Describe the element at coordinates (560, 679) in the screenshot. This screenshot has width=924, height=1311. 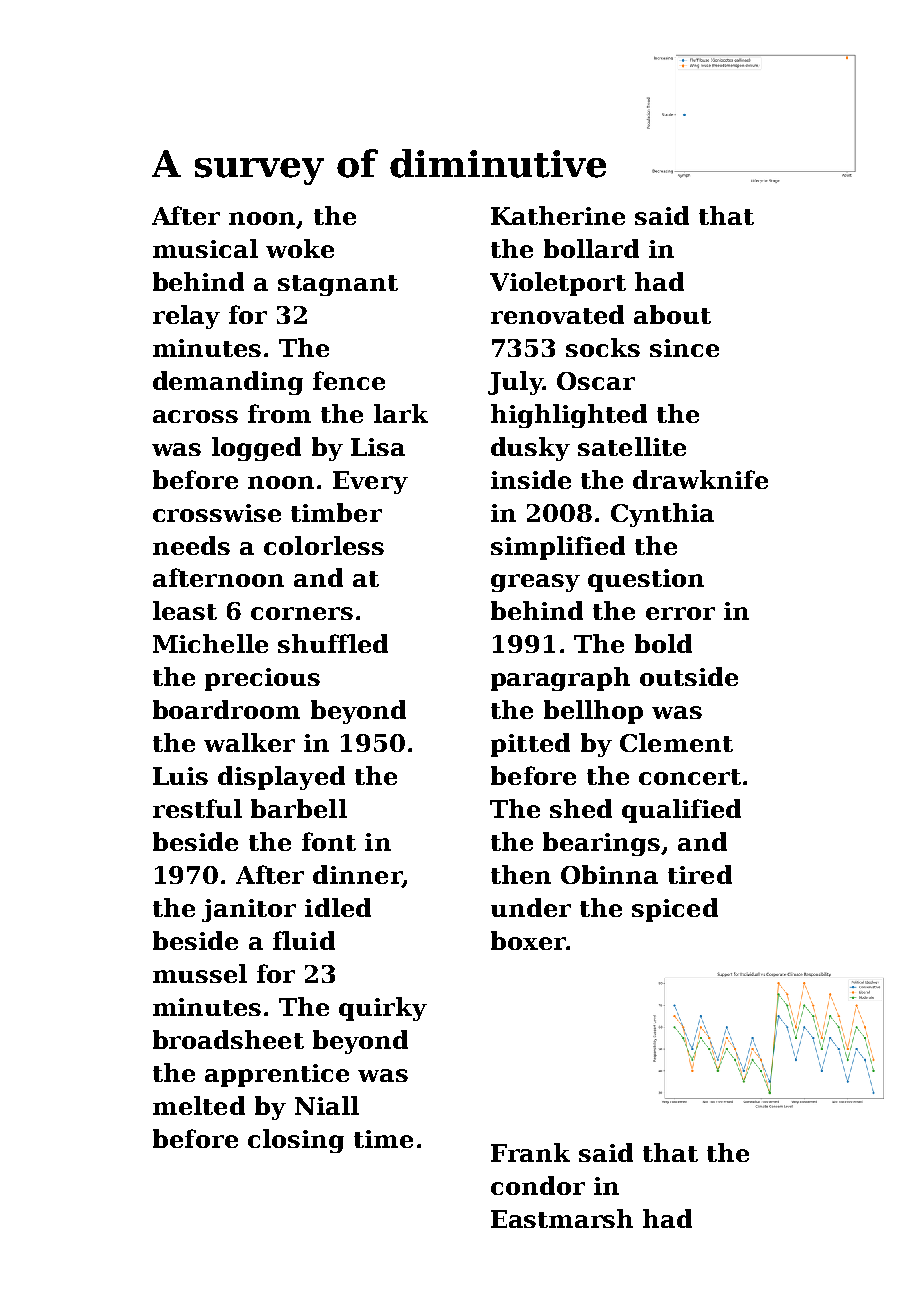
I see `paragraph` at that location.
